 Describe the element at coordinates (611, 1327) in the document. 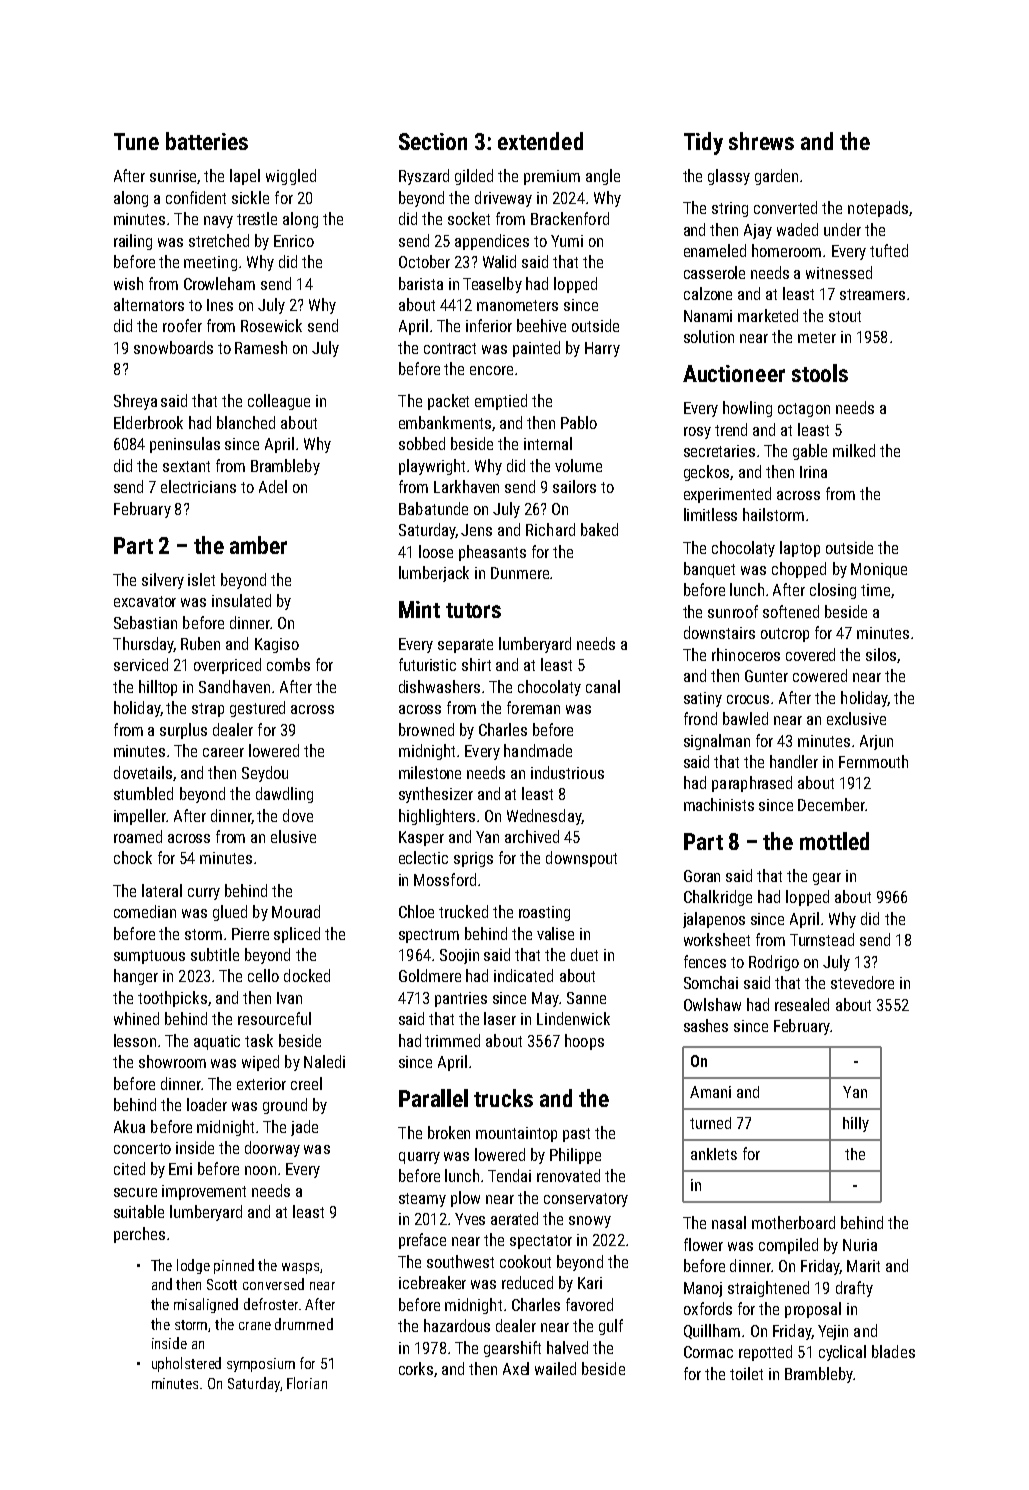

I see `gulf` at that location.
